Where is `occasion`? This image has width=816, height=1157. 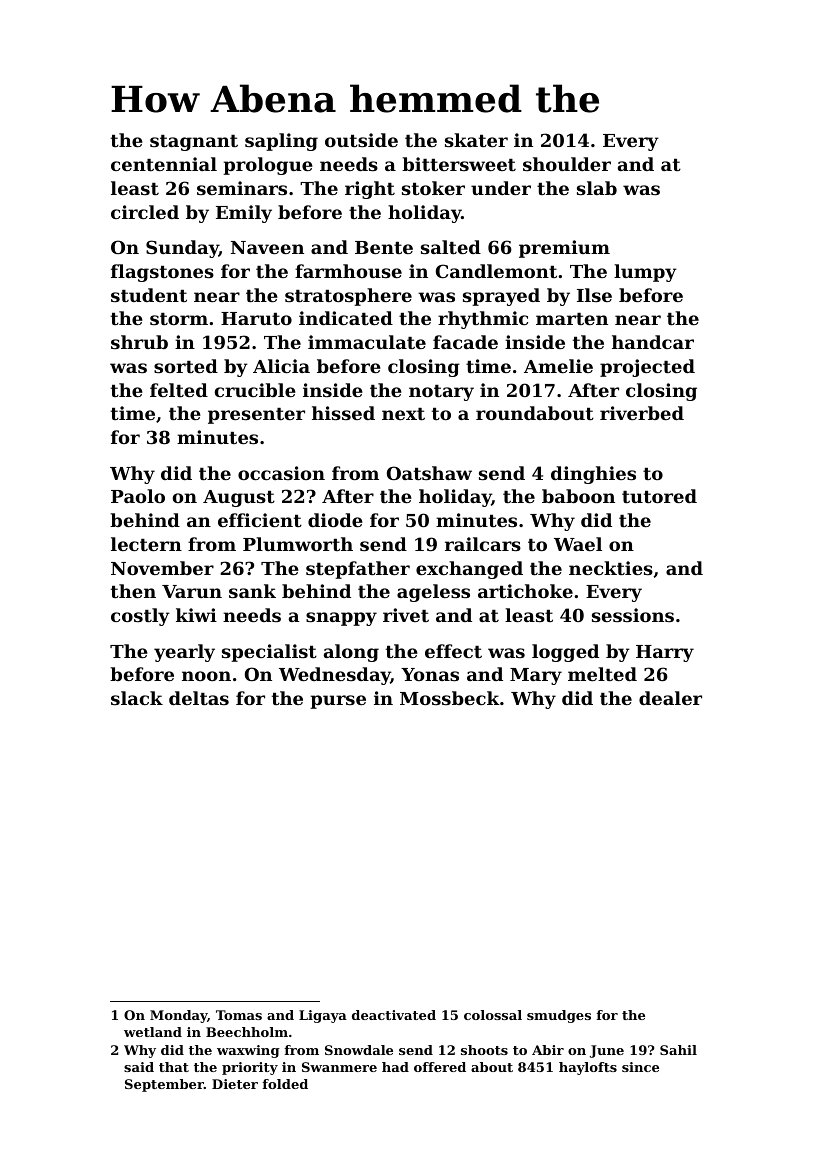
occasion is located at coordinates (281, 473).
